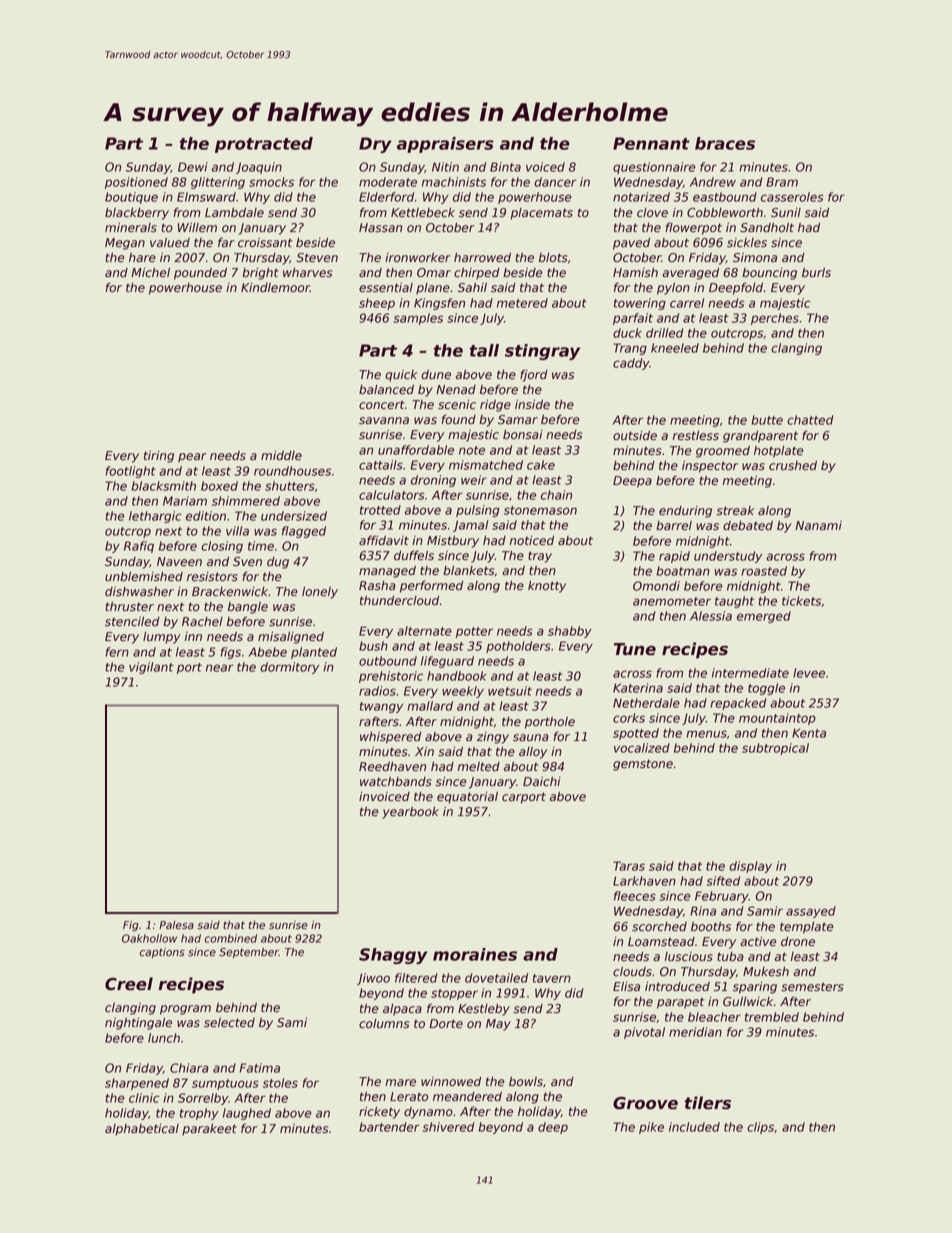  I want to click on Dry, so click(375, 145).
